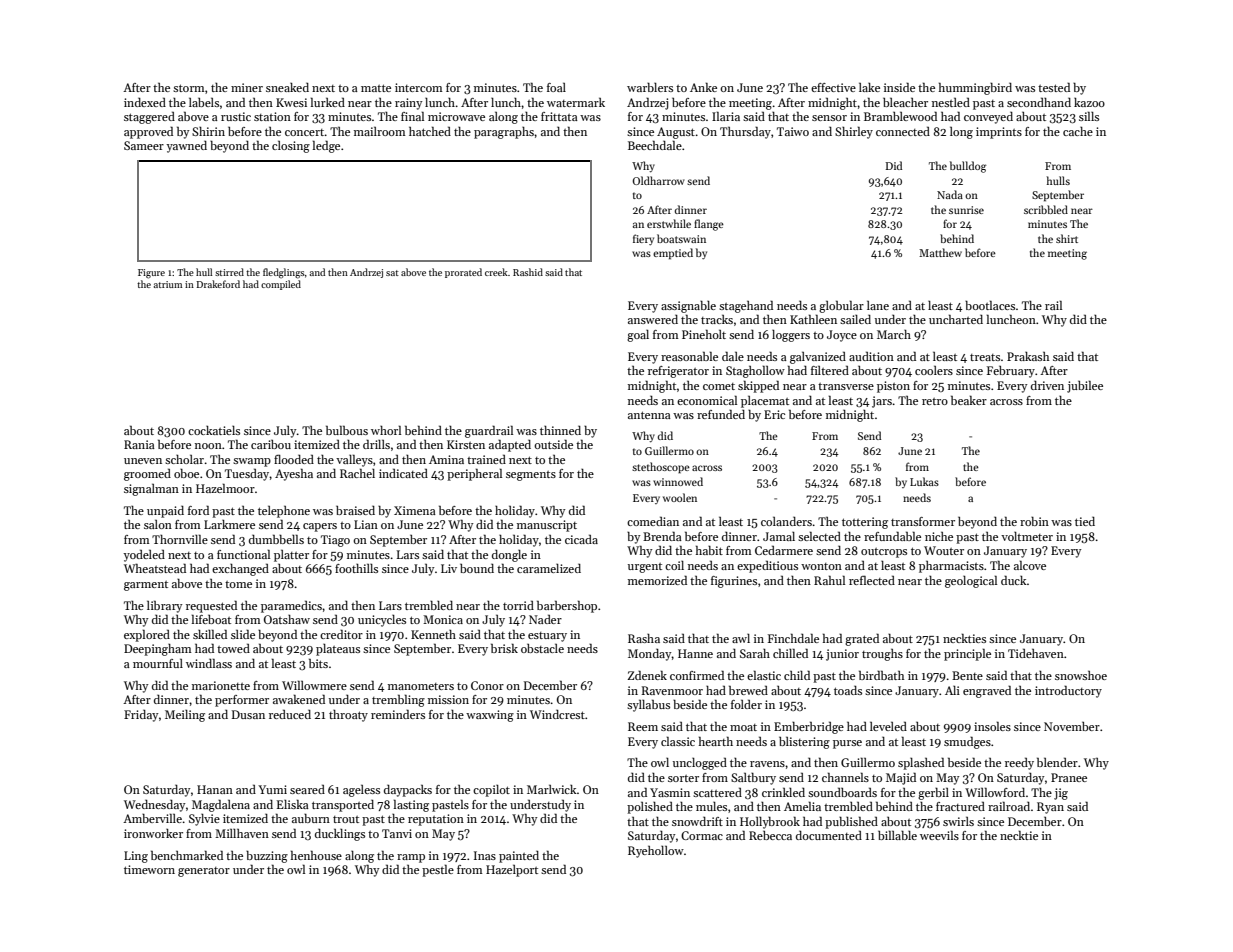  What do you see at coordinates (653, 319) in the screenshot?
I see `answered` at bounding box center [653, 319].
